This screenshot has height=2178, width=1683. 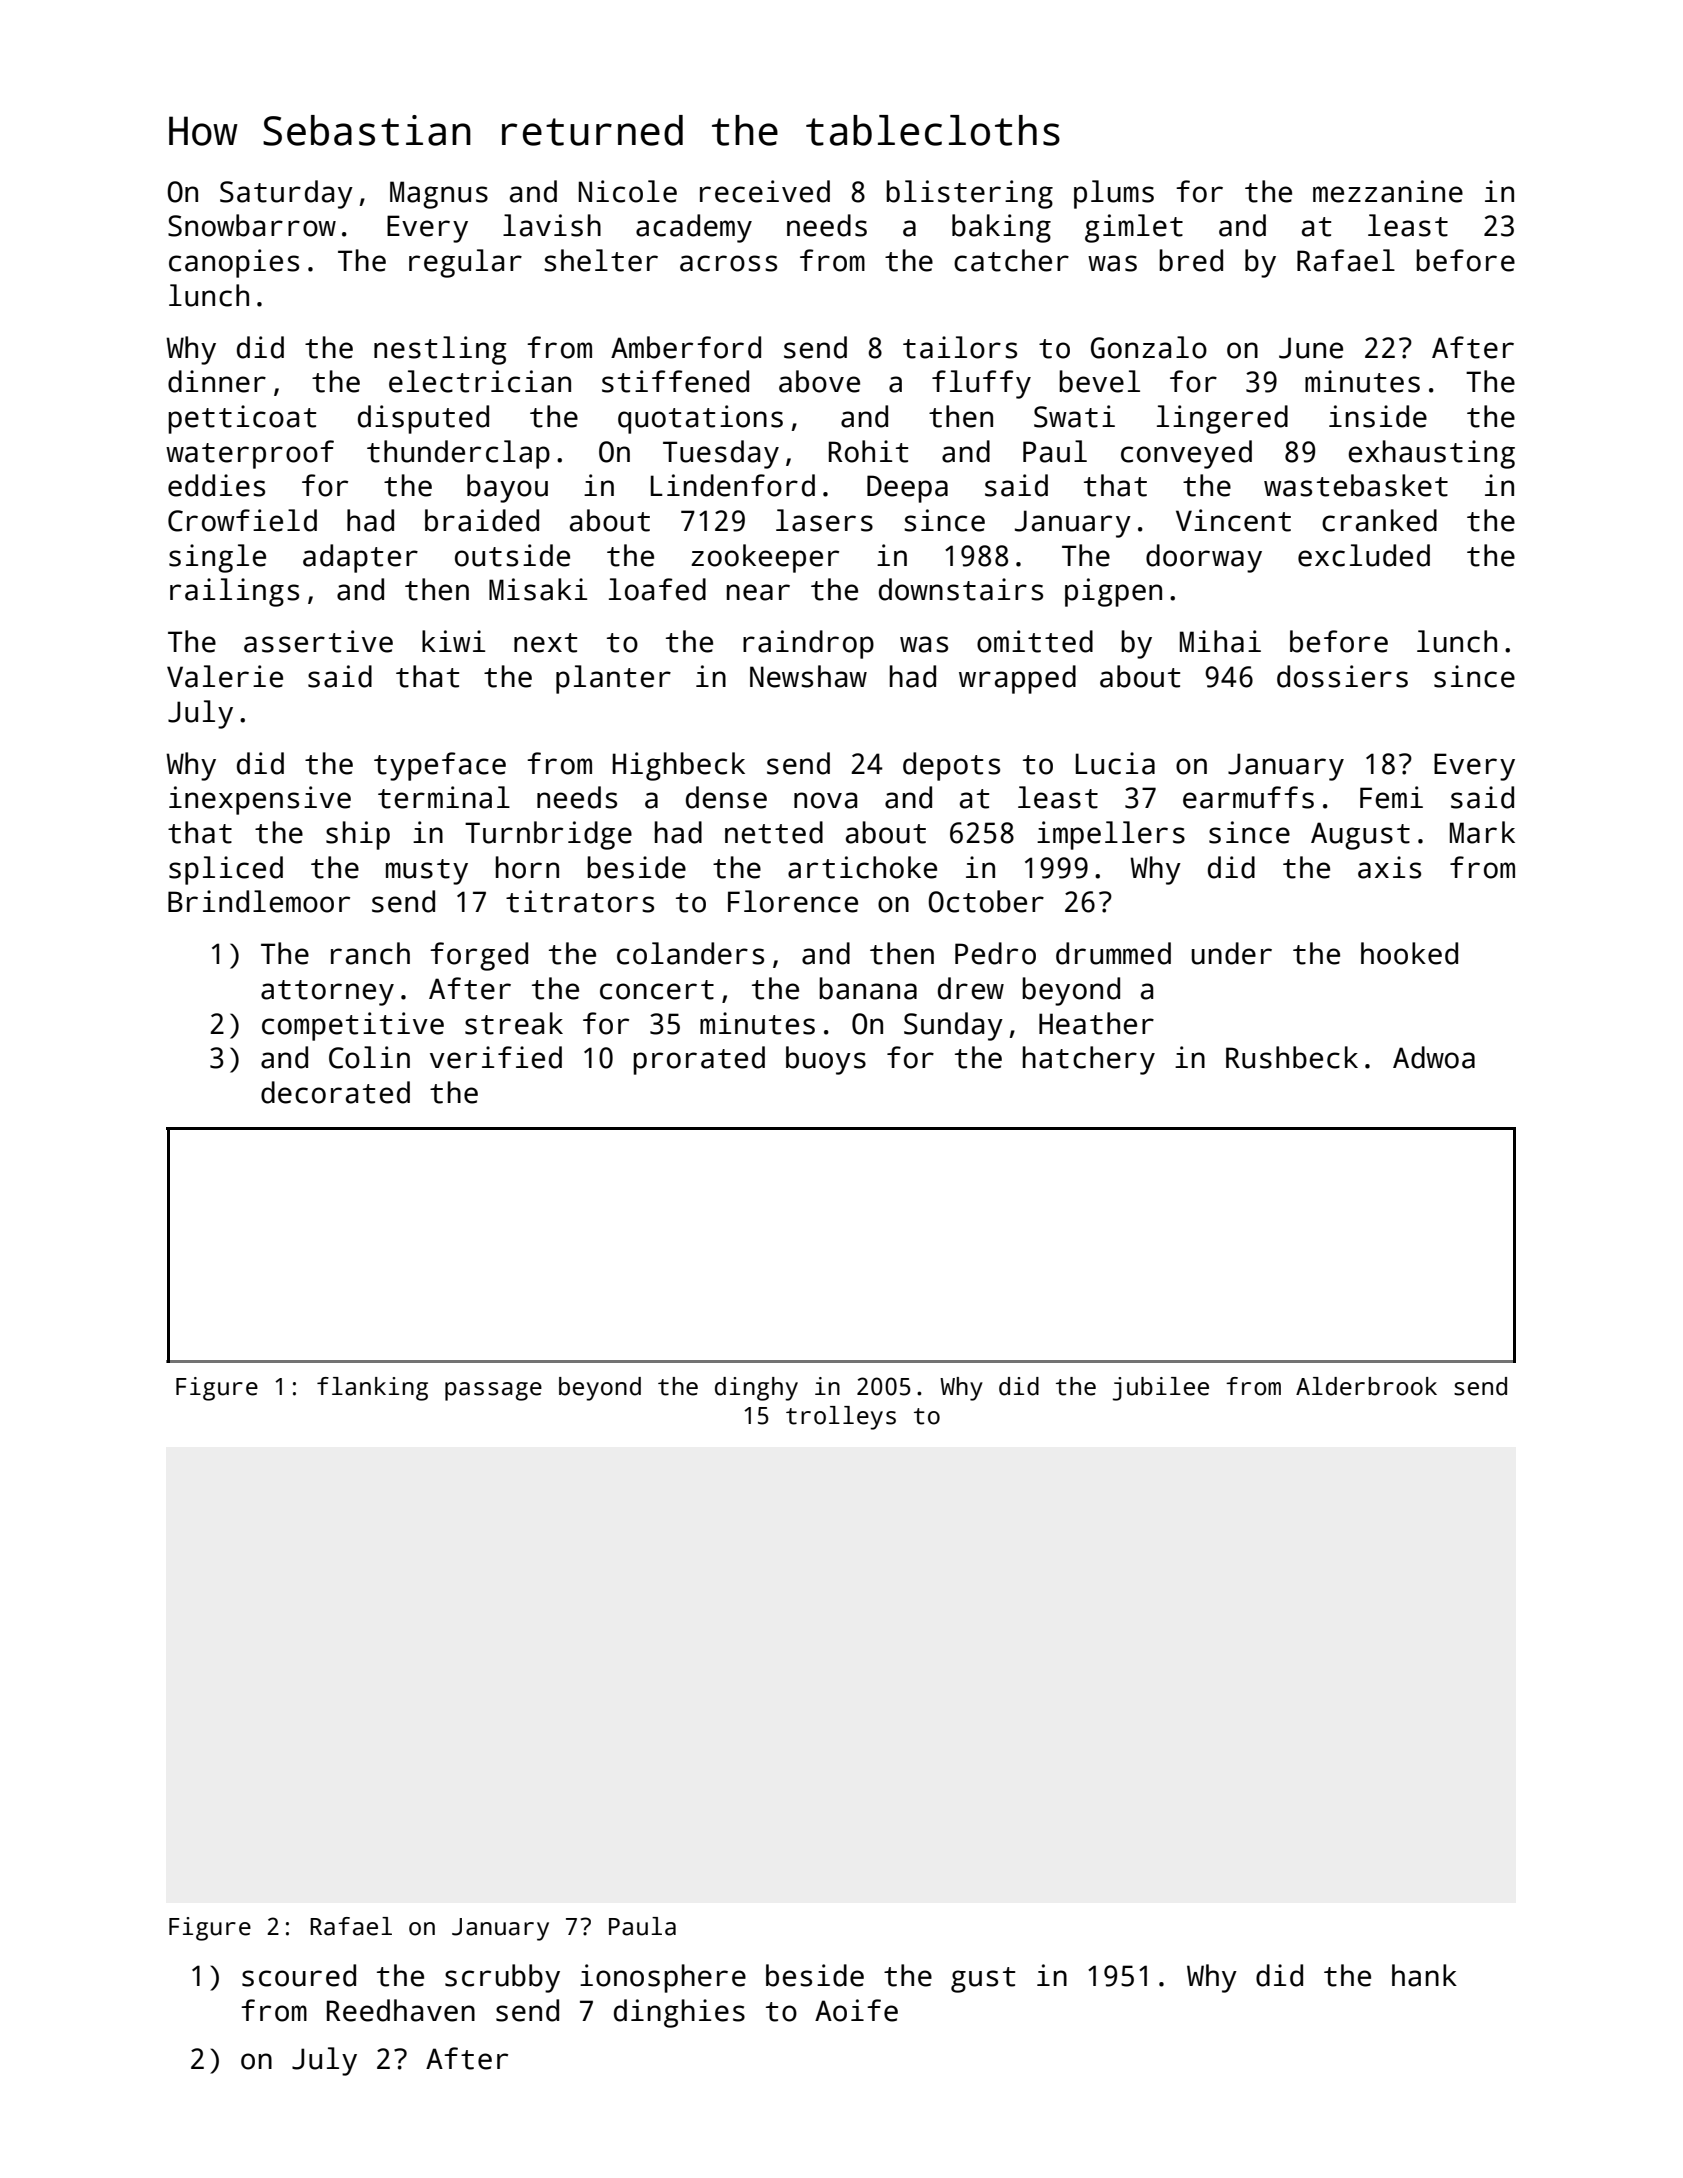 What do you see at coordinates (1161, 1389) in the screenshot?
I see `jubilee` at bounding box center [1161, 1389].
